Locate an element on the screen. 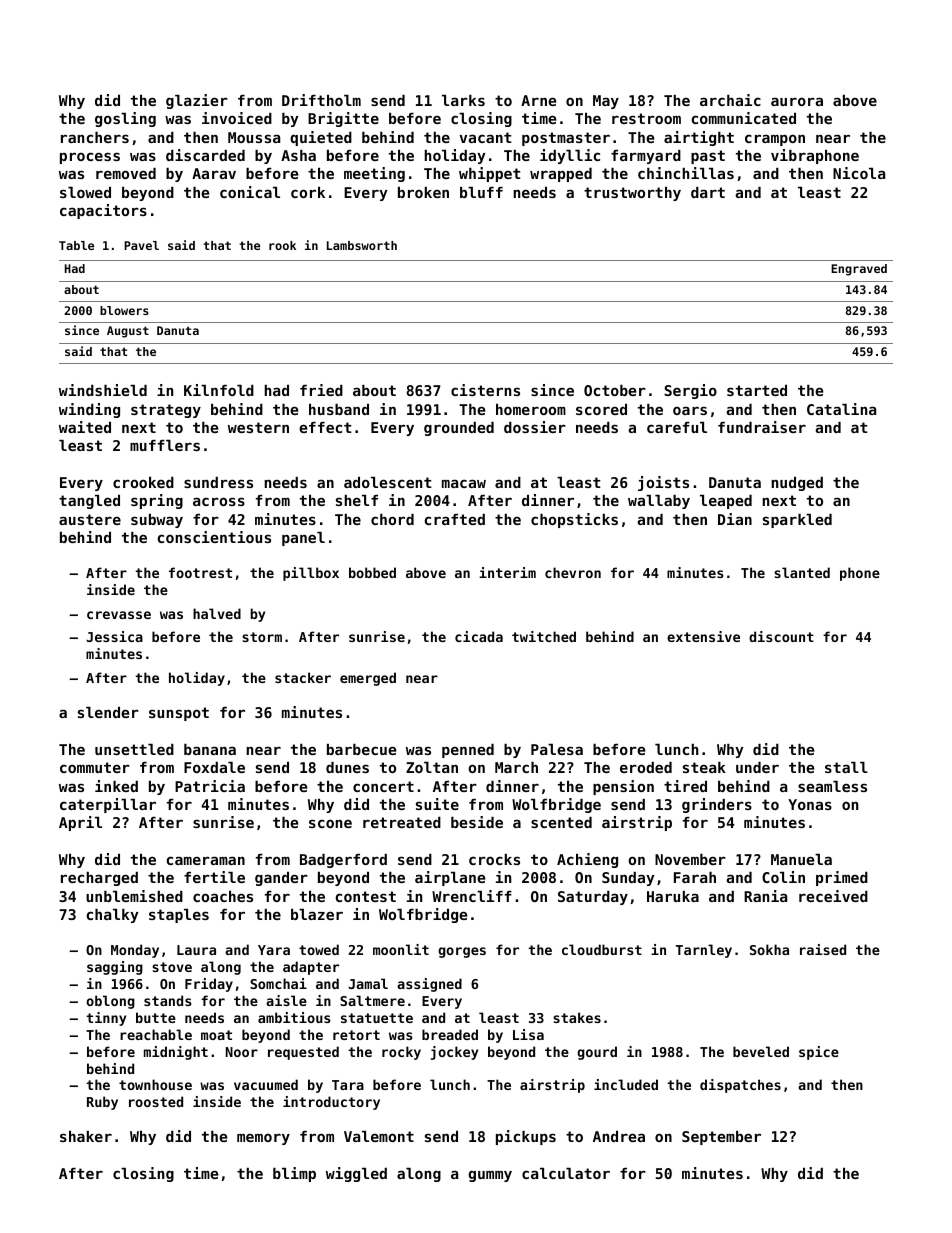  Badgerford is located at coordinates (343, 861).
